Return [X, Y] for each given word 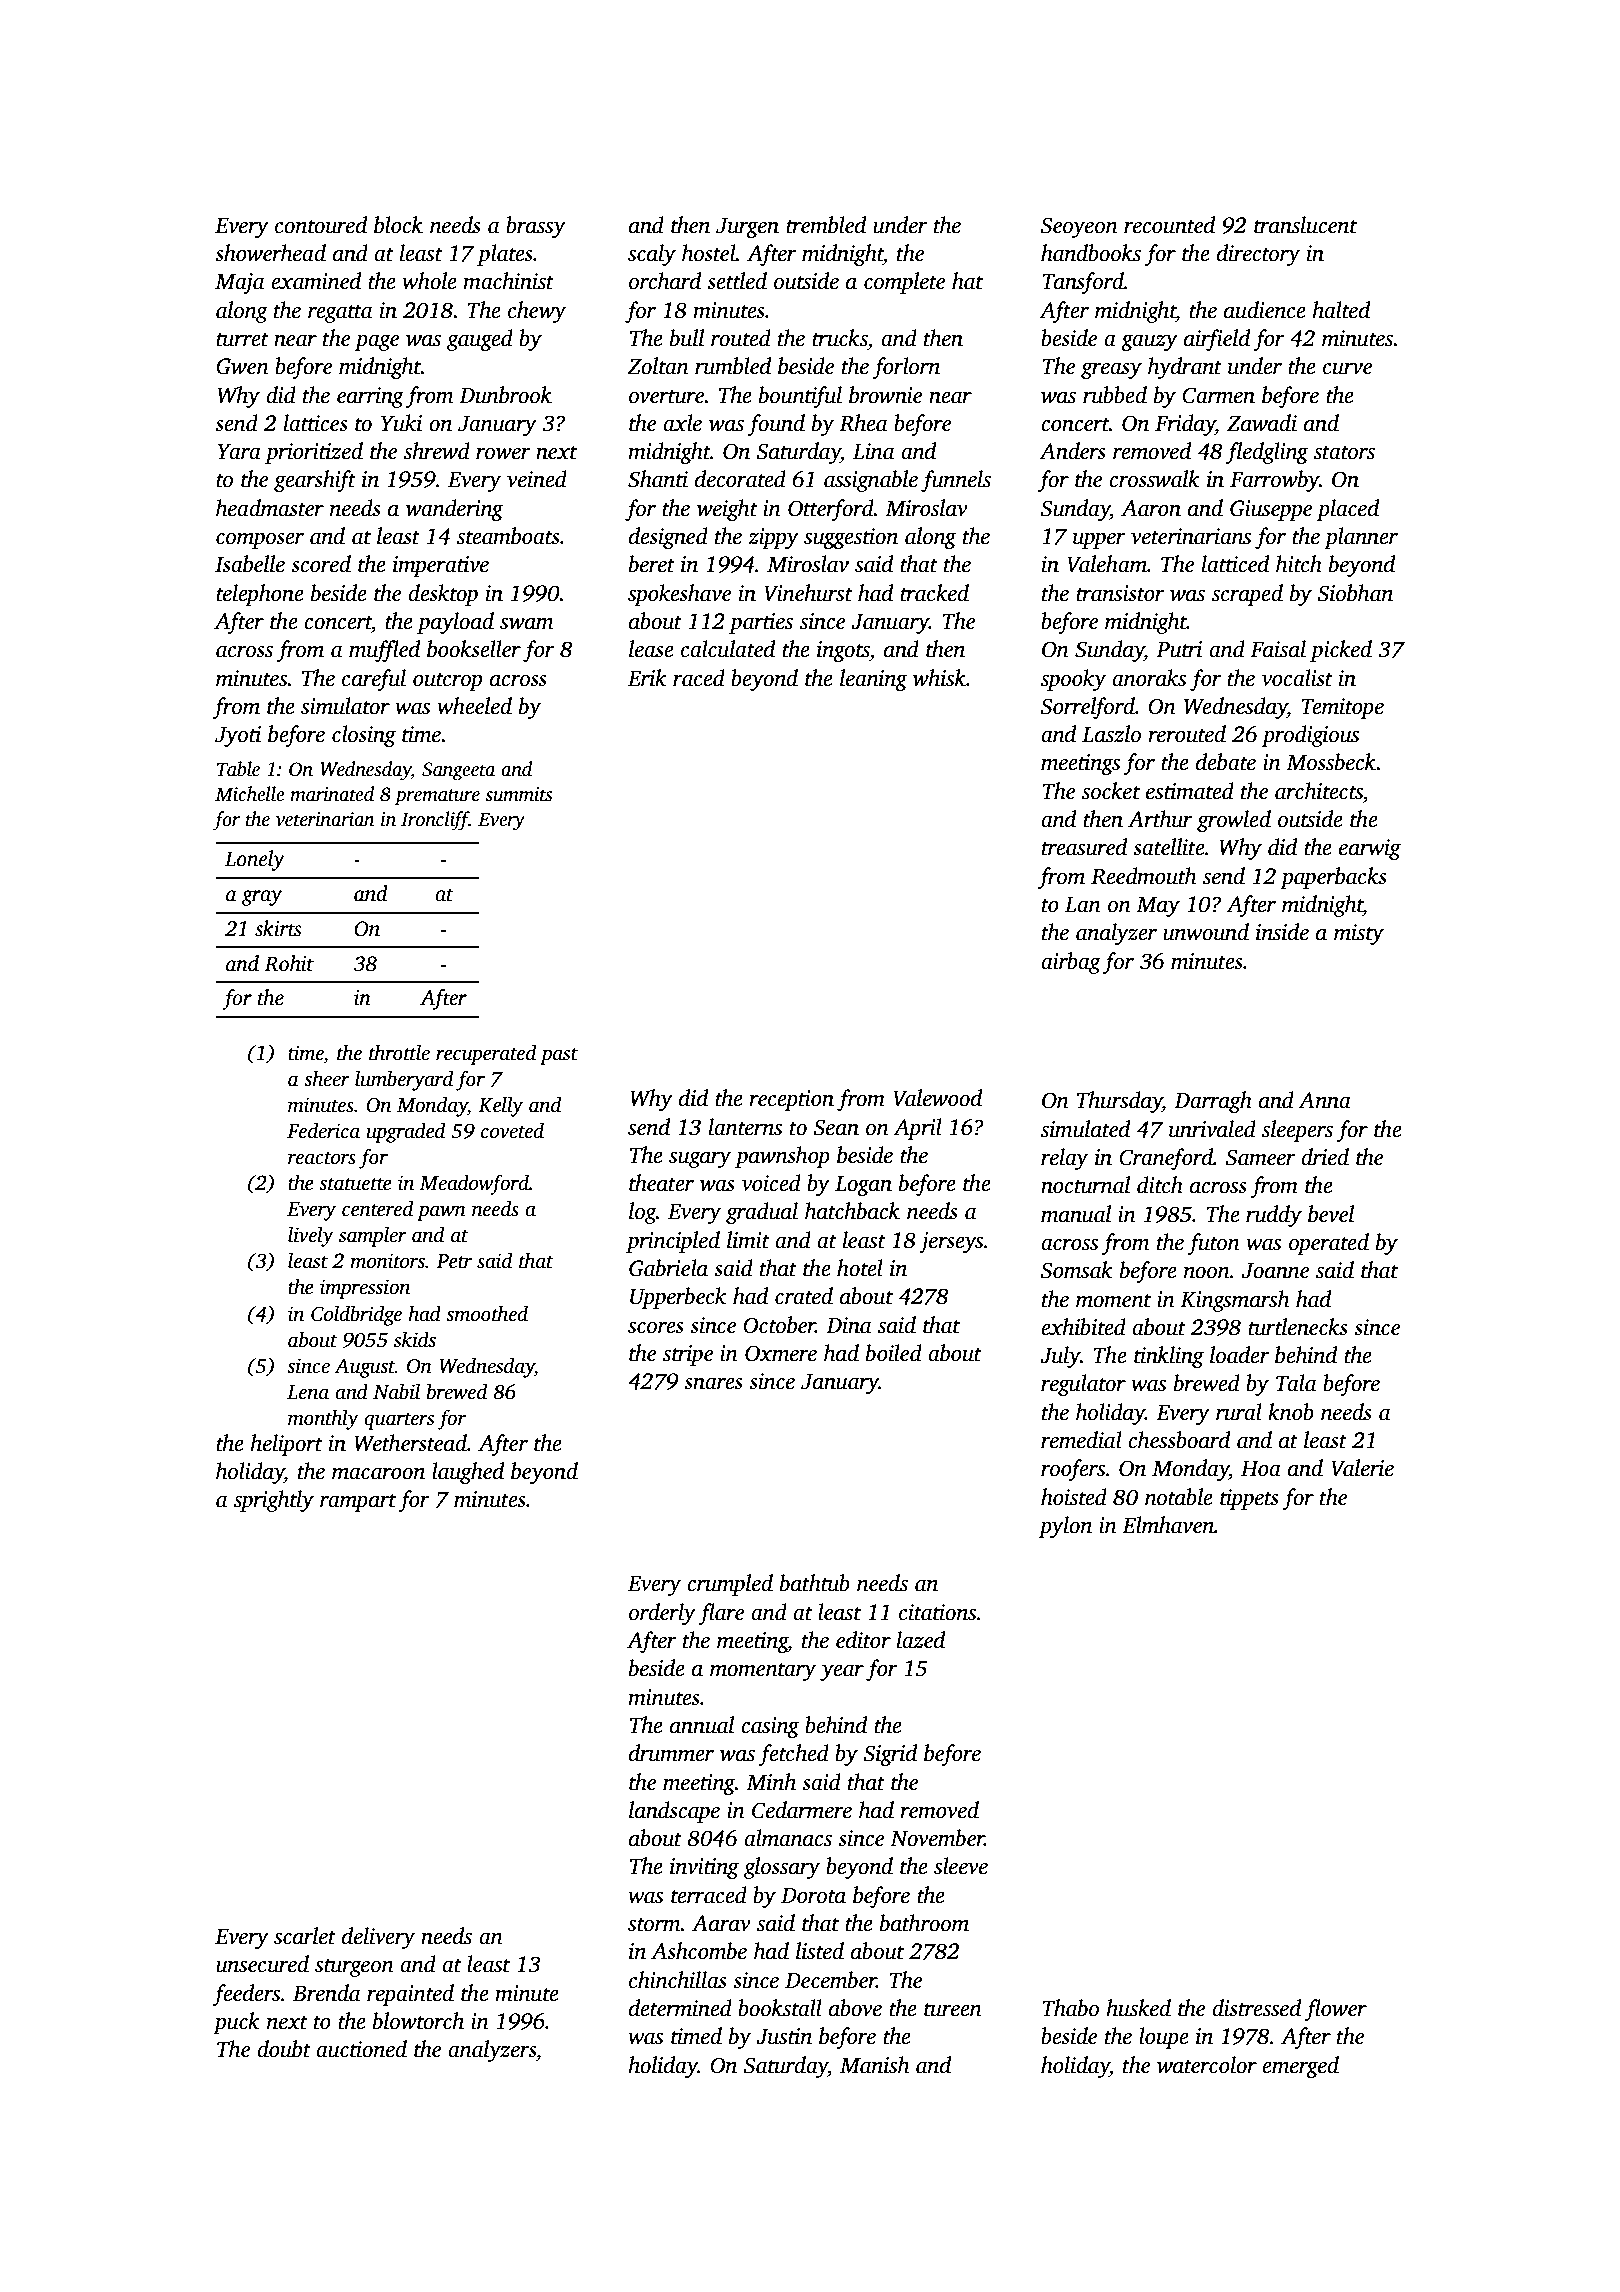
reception [792, 1100]
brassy [536, 227]
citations [937, 1612]
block [398, 225]
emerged [1300, 2067]
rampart [358, 1503]
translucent [1305, 225]
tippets [1249, 1499]
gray [262, 898]
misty [1359, 934]
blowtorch [418, 2021]
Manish [875, 2065]
